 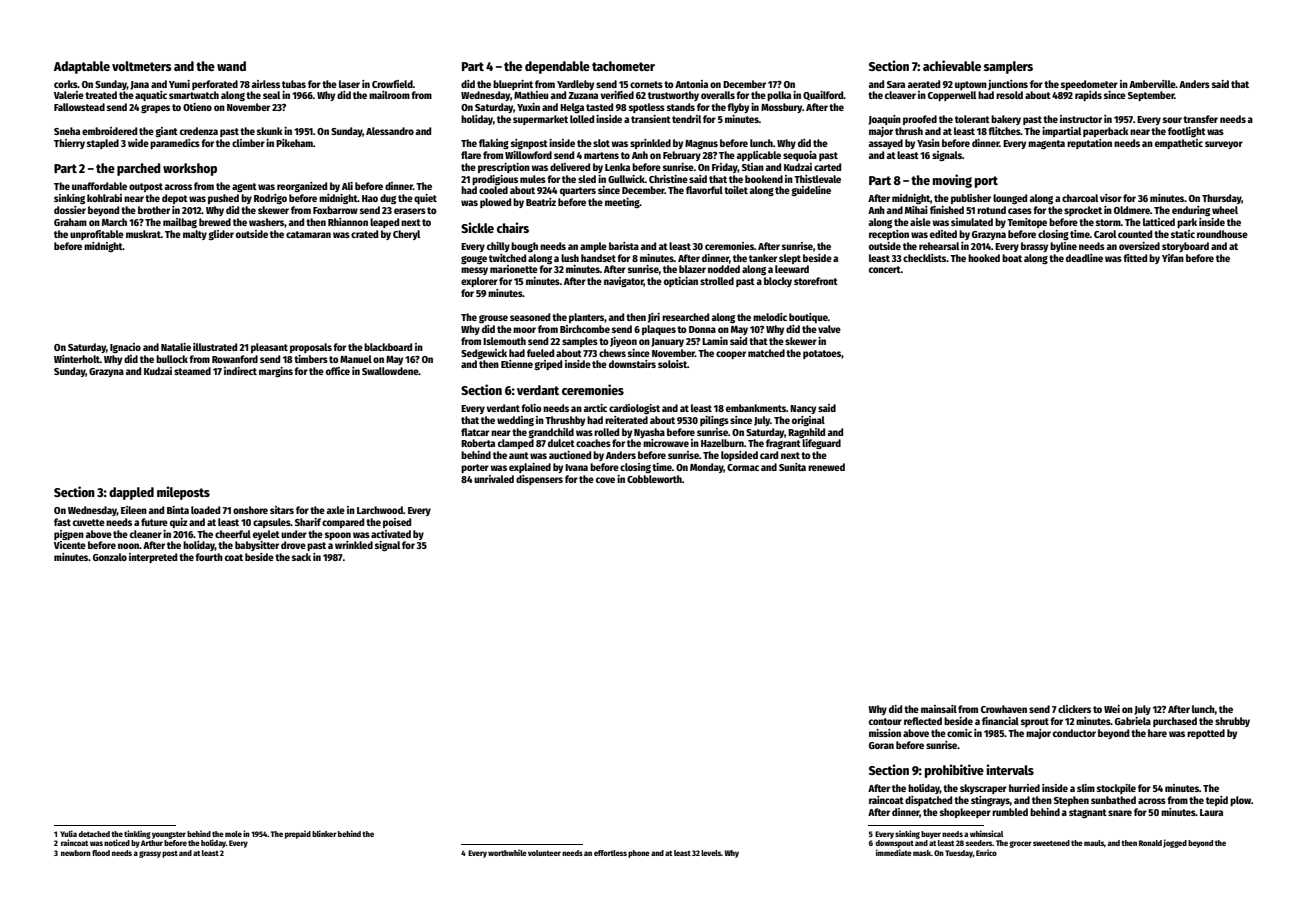 What do you see at coordinates (110, 557) in the screenshot?
I see `Gonzalo` at bounding box center [110, 557].
